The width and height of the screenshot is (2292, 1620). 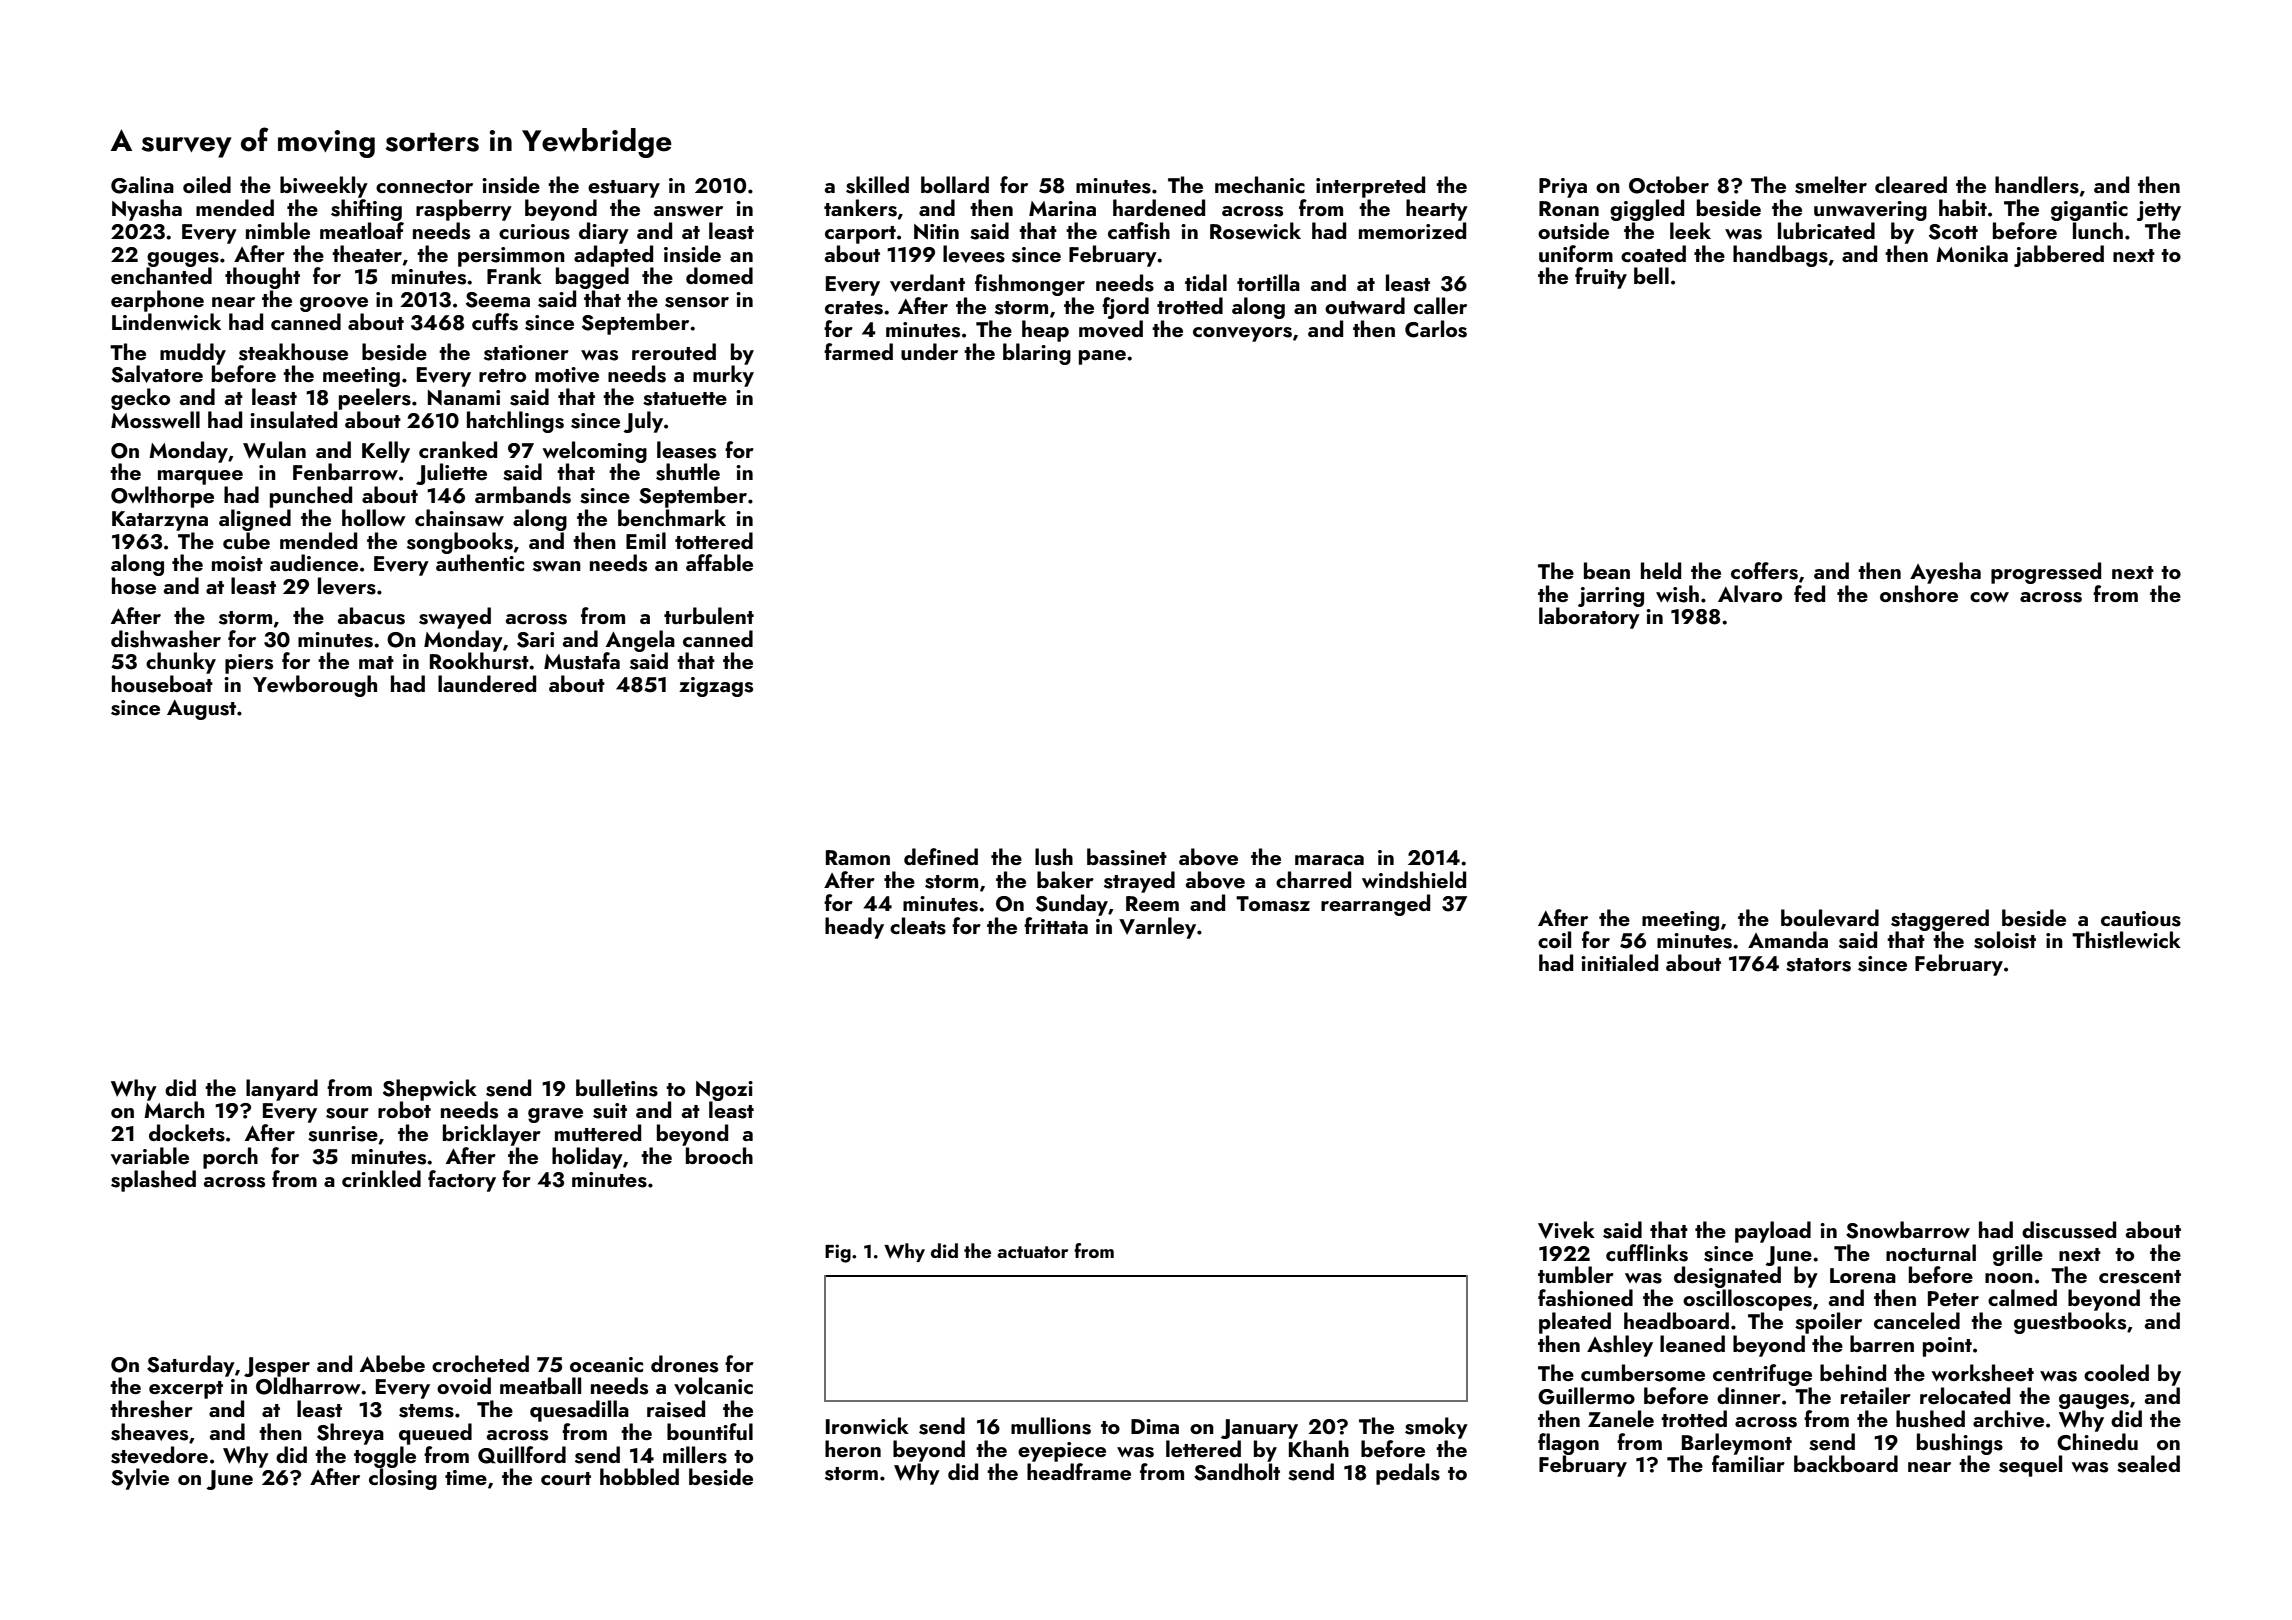 What do you see at coordinates (134, 586) in the screenshot?
I see `hose` at bounding box center [134, 586].
